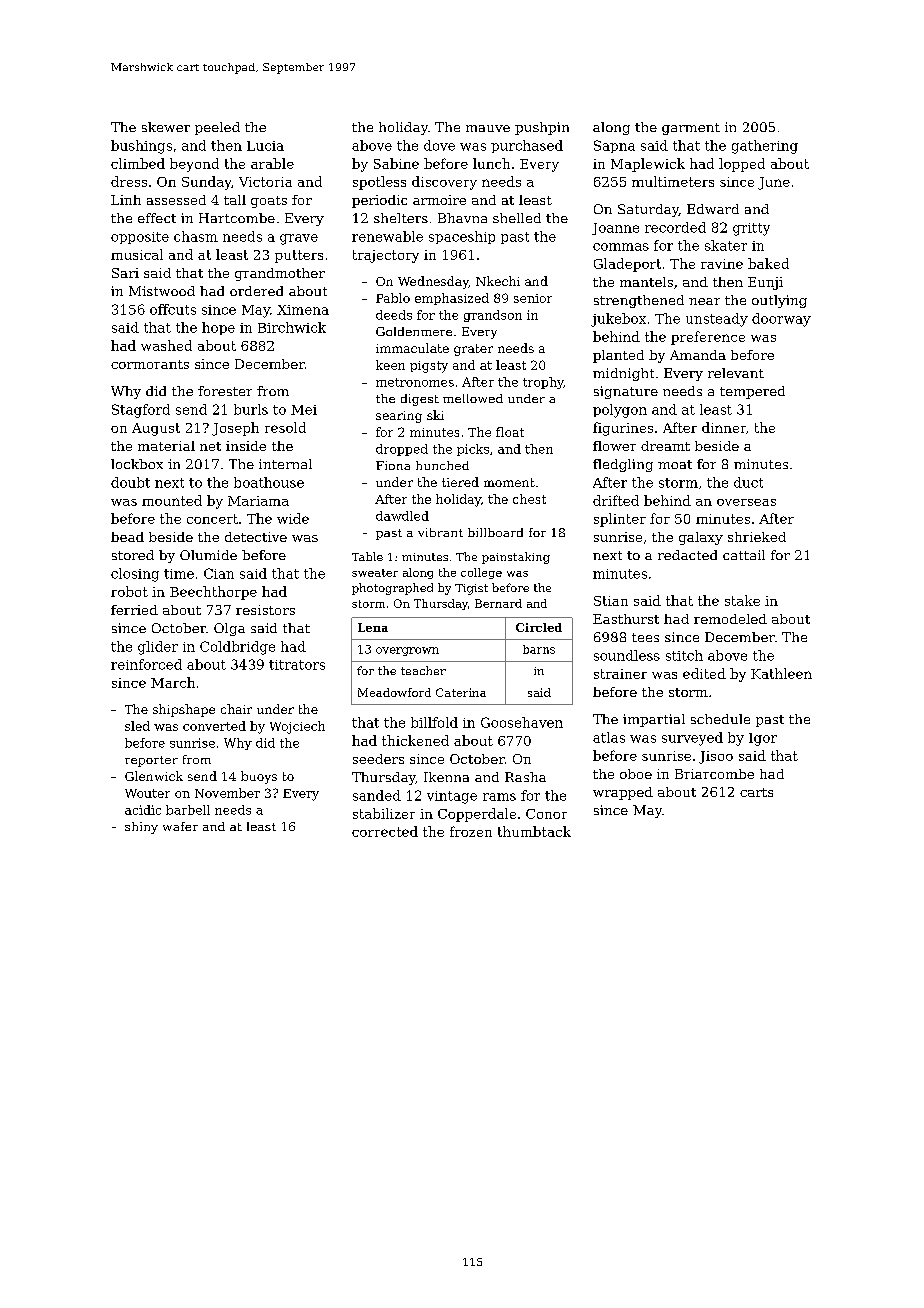 Image resolution: width=924 pixels, height=1308 pixels. Describe the element at coordinates (440, 532) in the document. I see `vibrant` at that location.
